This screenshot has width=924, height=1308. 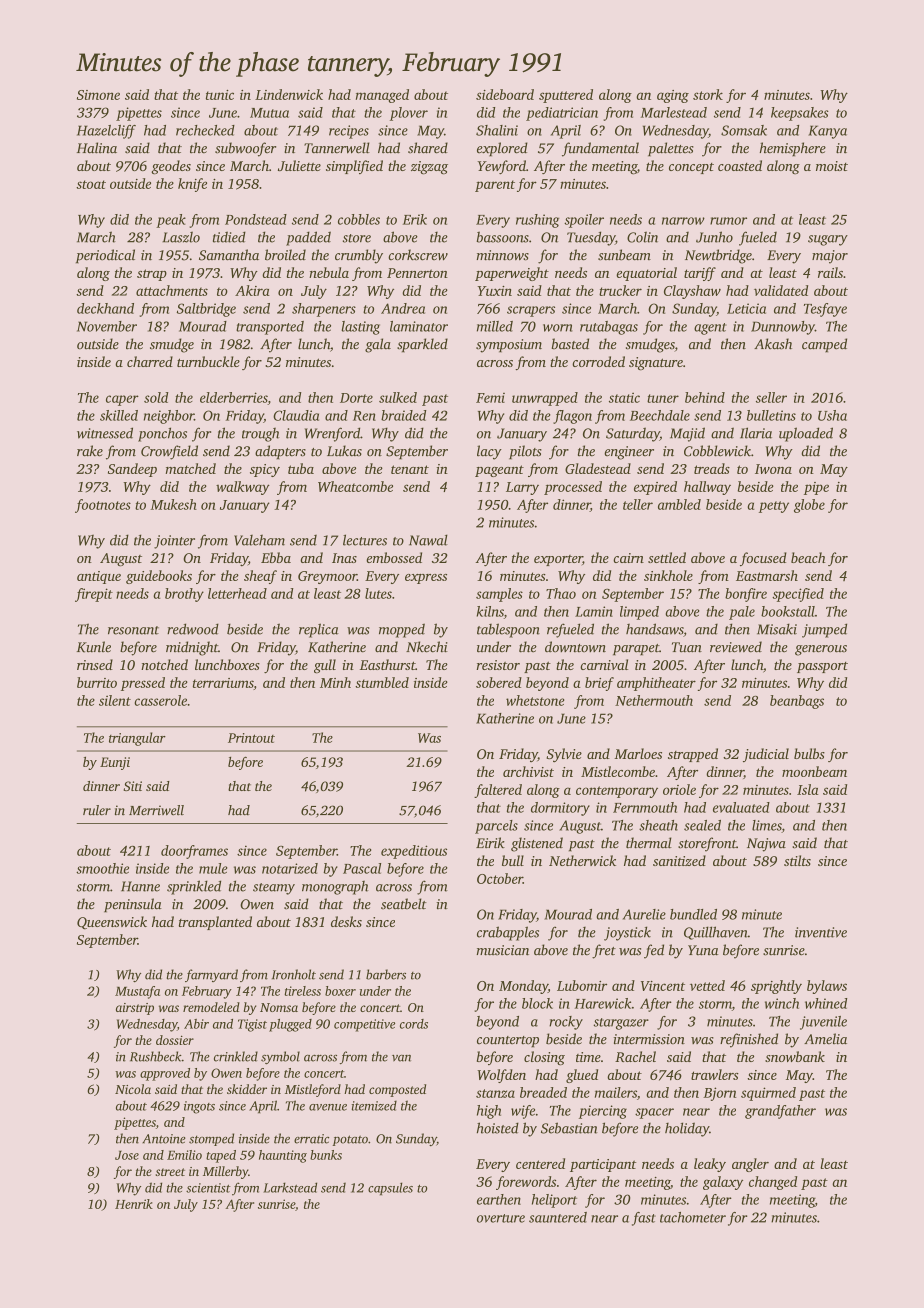 I want to click on Simone, so click(x=98, y=95).
